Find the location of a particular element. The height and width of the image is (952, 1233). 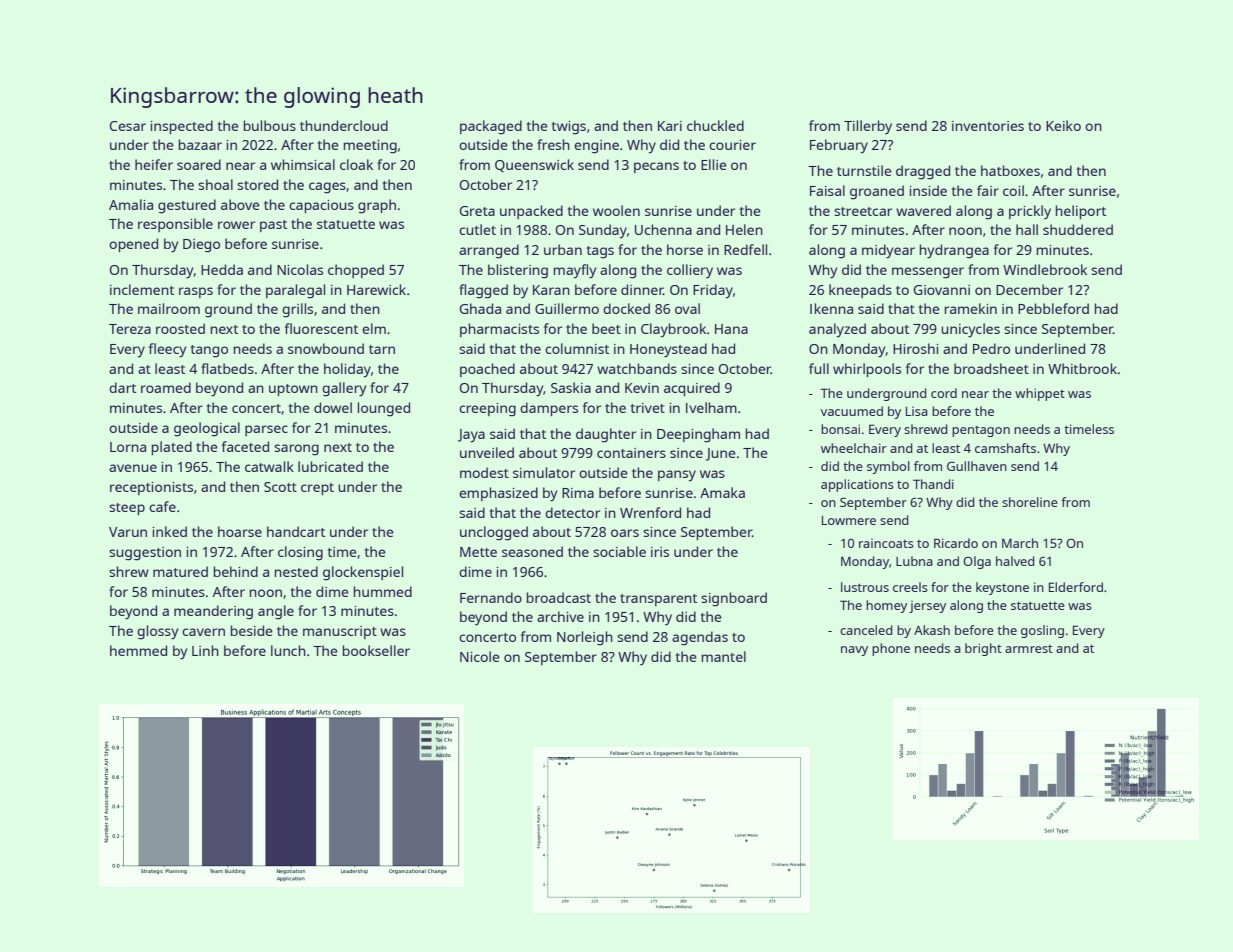

shuddered is located at coordinates (1078, 229).
